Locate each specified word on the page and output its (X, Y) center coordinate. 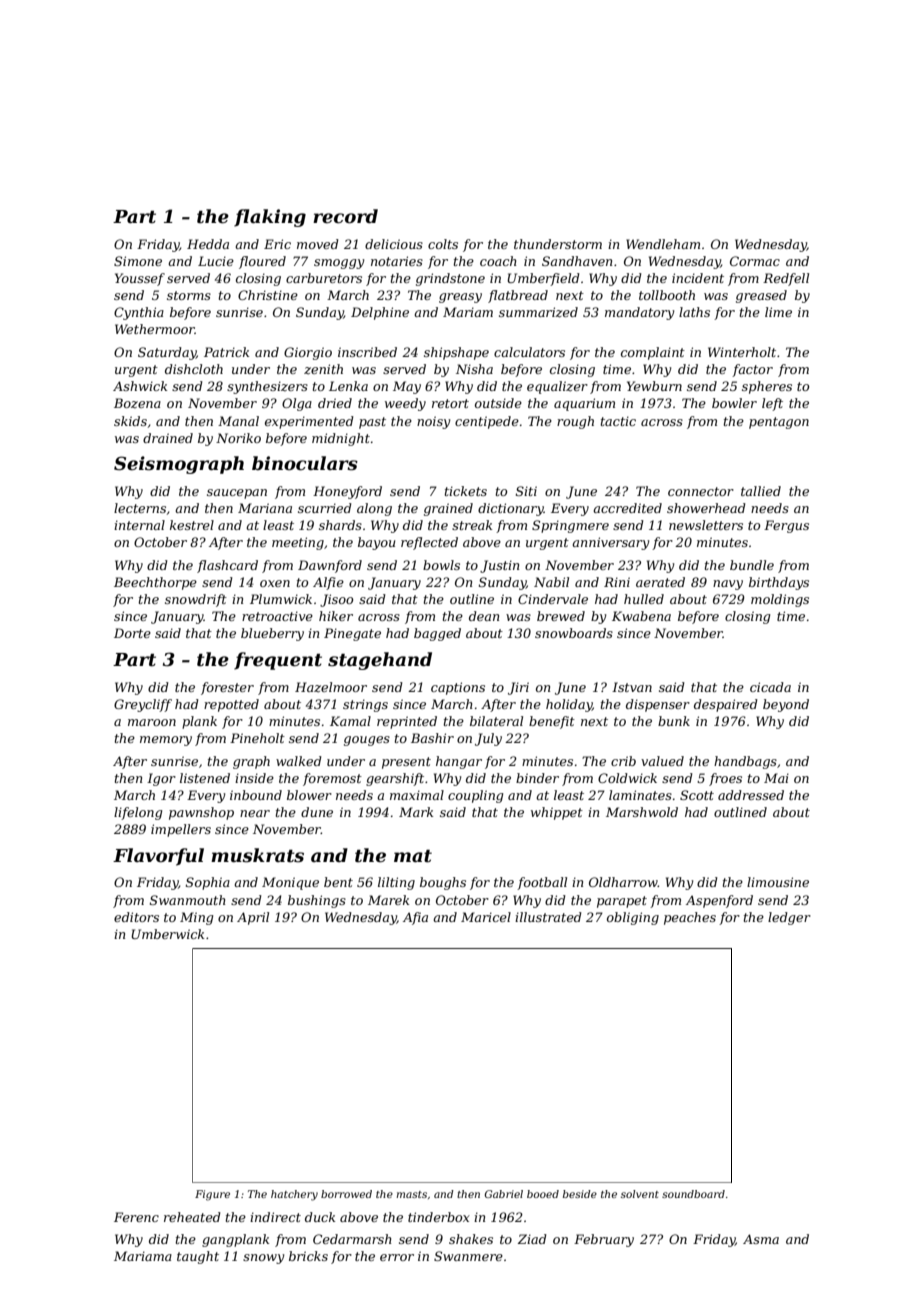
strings (365, 705)
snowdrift (196, 600)
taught (198, 1257)
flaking (270, 218)
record (345, 216)
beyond (786, 705)
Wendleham (663, 244)
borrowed (346, 1194)
